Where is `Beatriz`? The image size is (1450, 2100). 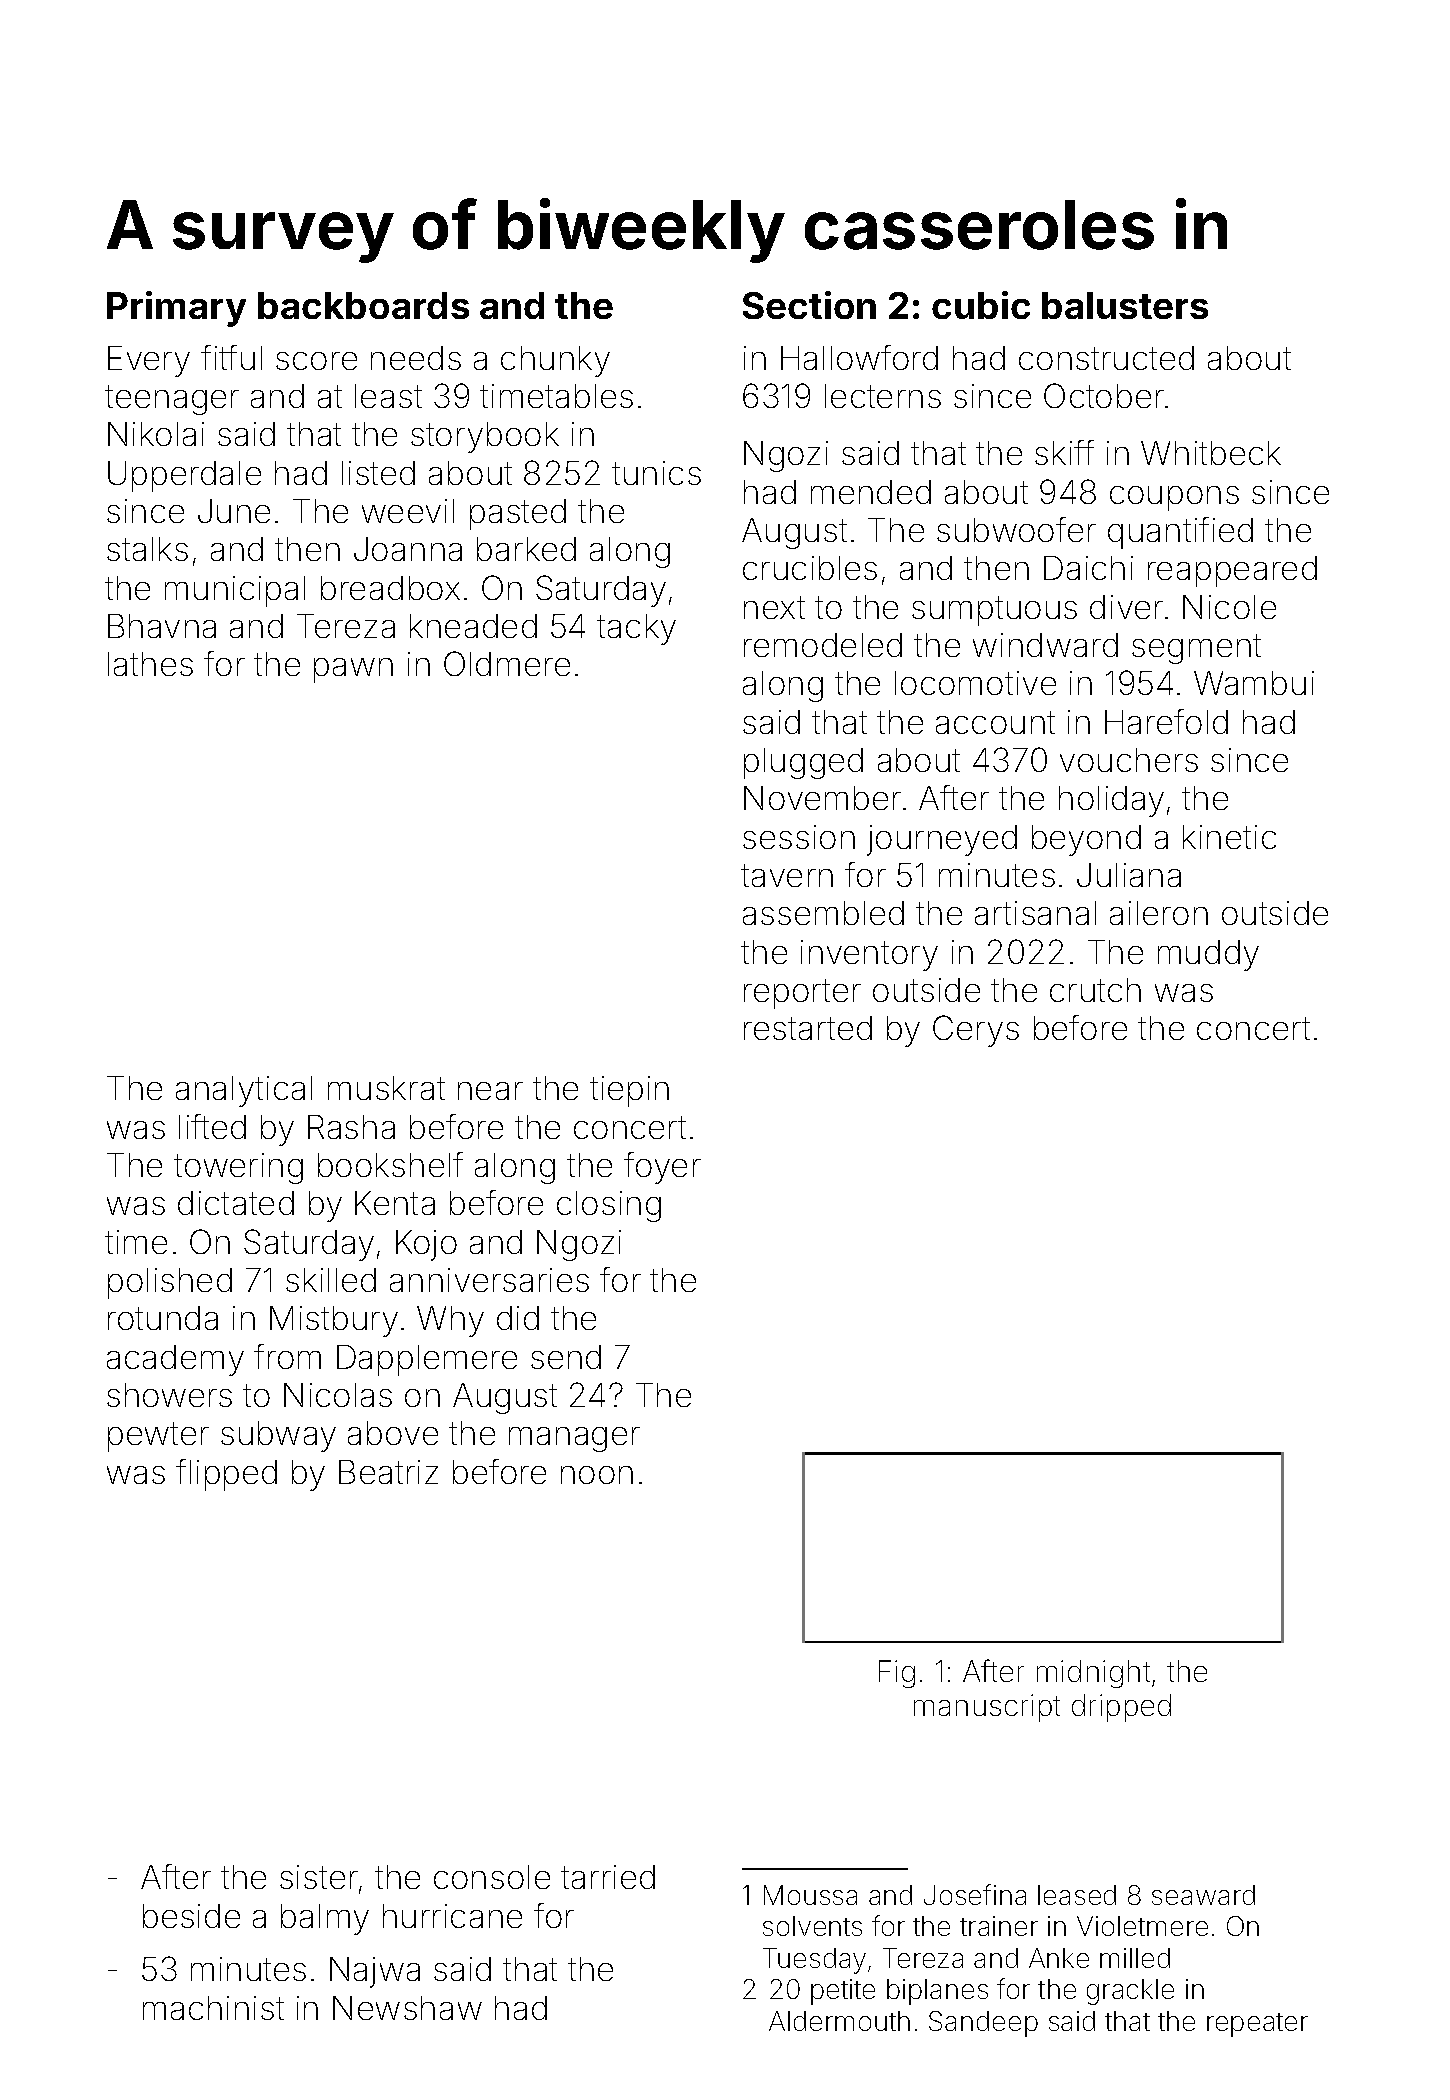 Beatriz is located at coordinates (388, 1472).
